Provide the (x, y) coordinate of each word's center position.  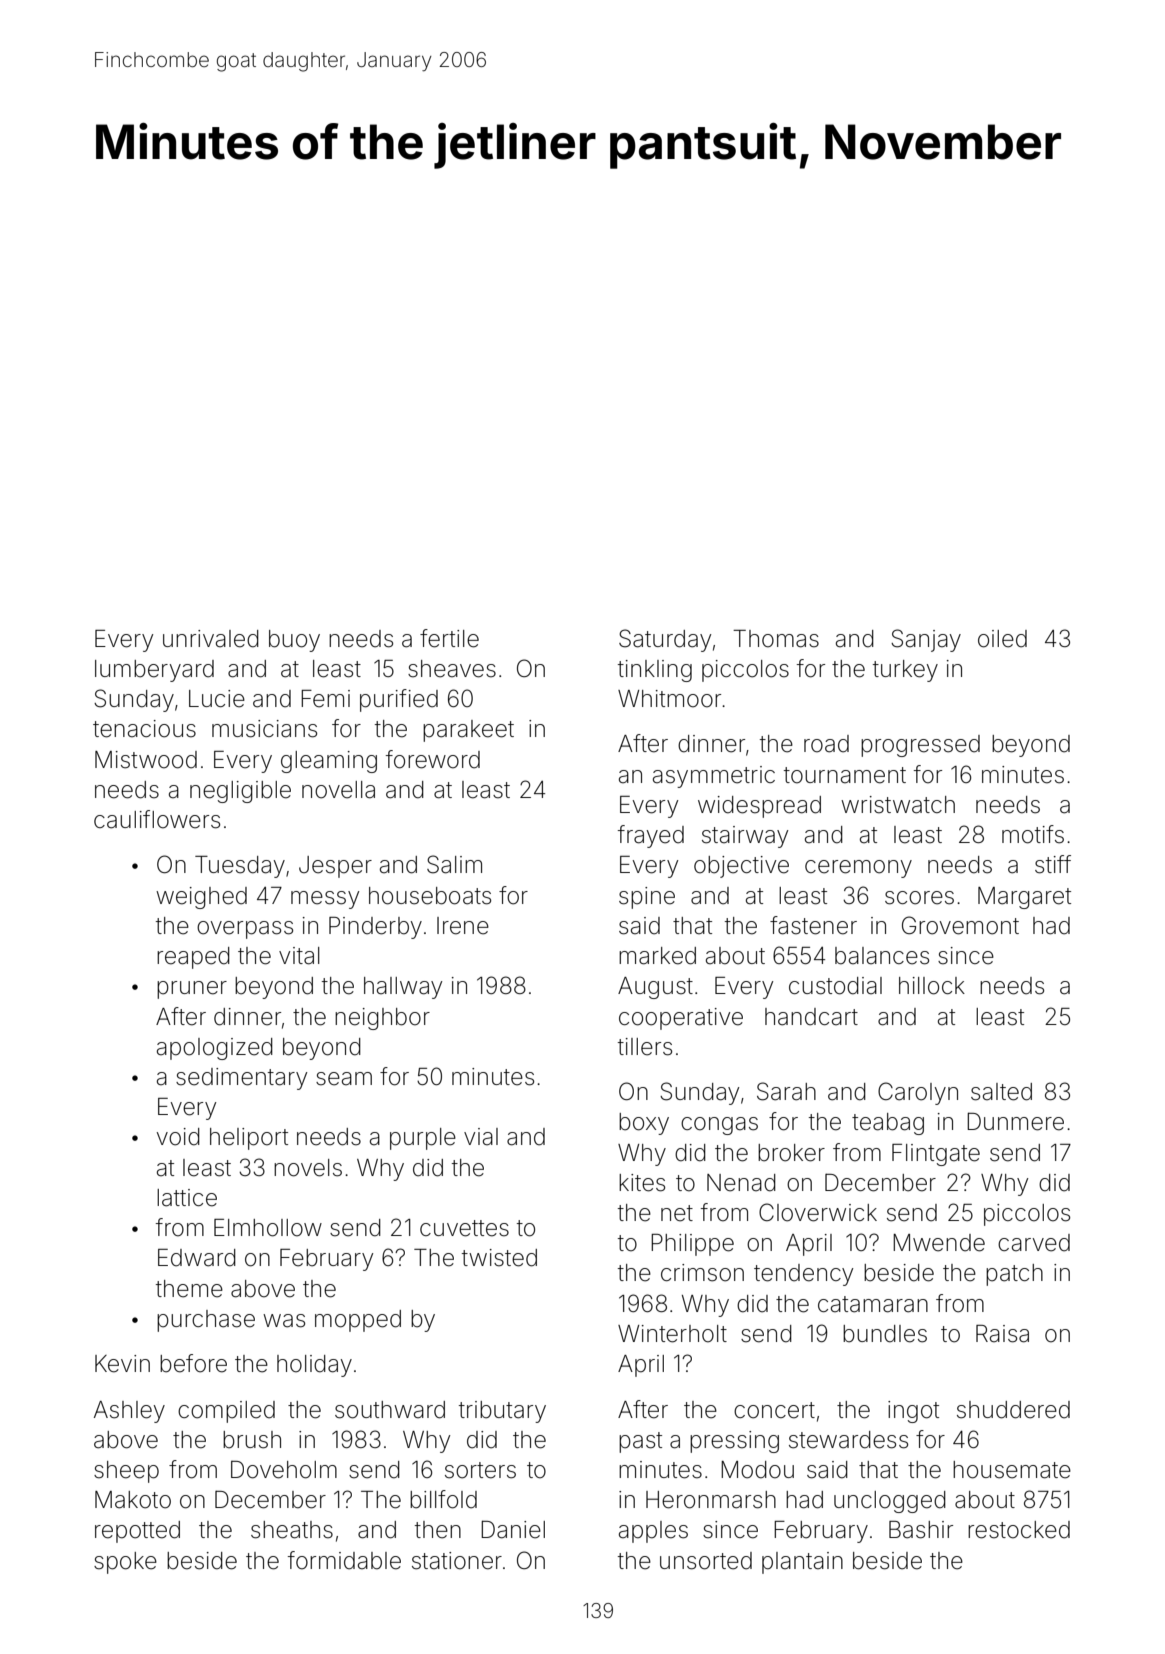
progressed (920, 746)
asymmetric (714, 777)
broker (791, 1153)
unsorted (706, 1561)
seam (344, 1079)
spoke (125, 1563)
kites (642, 1183)
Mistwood (146, 760)
